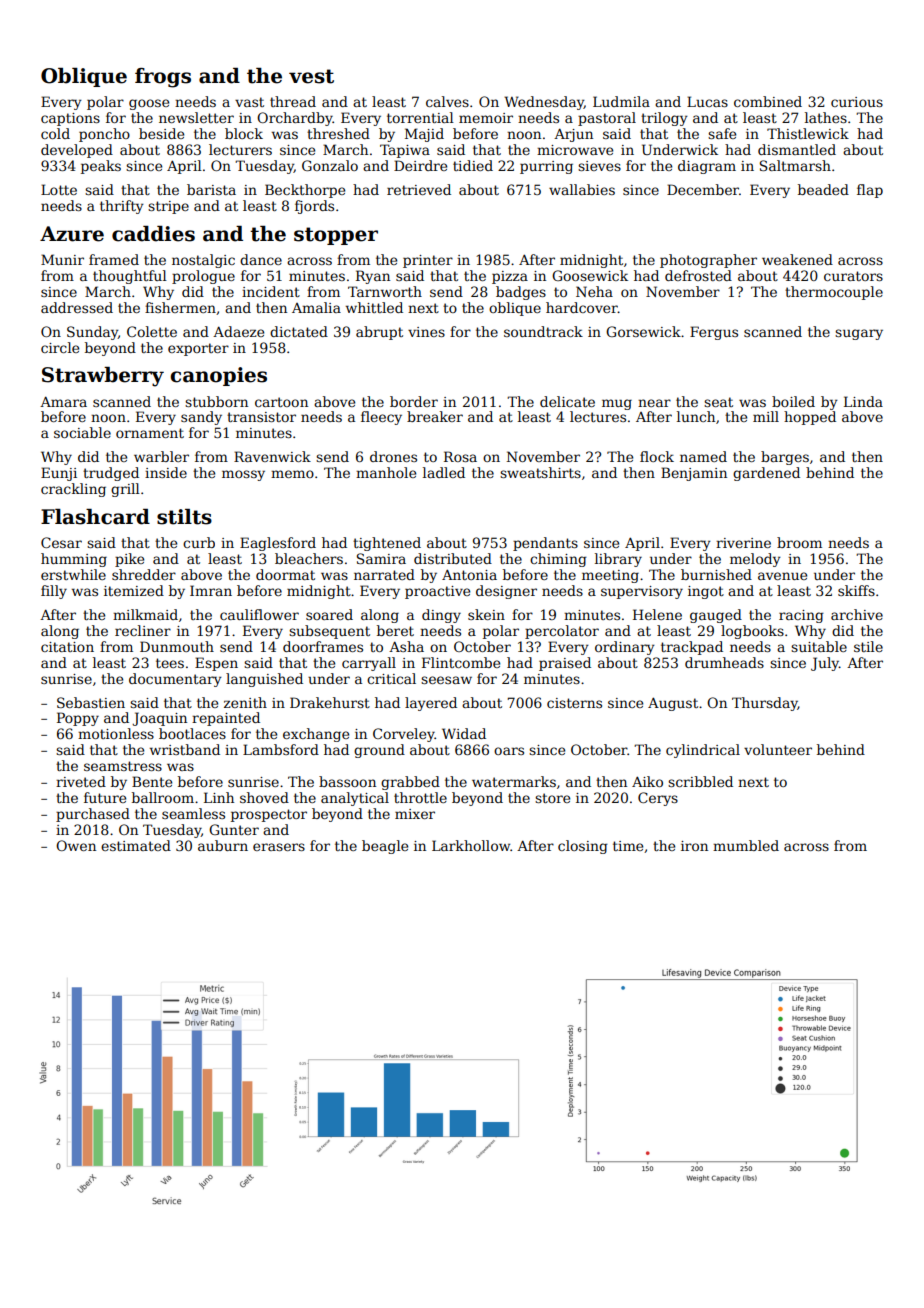  Describe the element at coordinates (657, 456) in the screenshot. I see `flock` at that location.
